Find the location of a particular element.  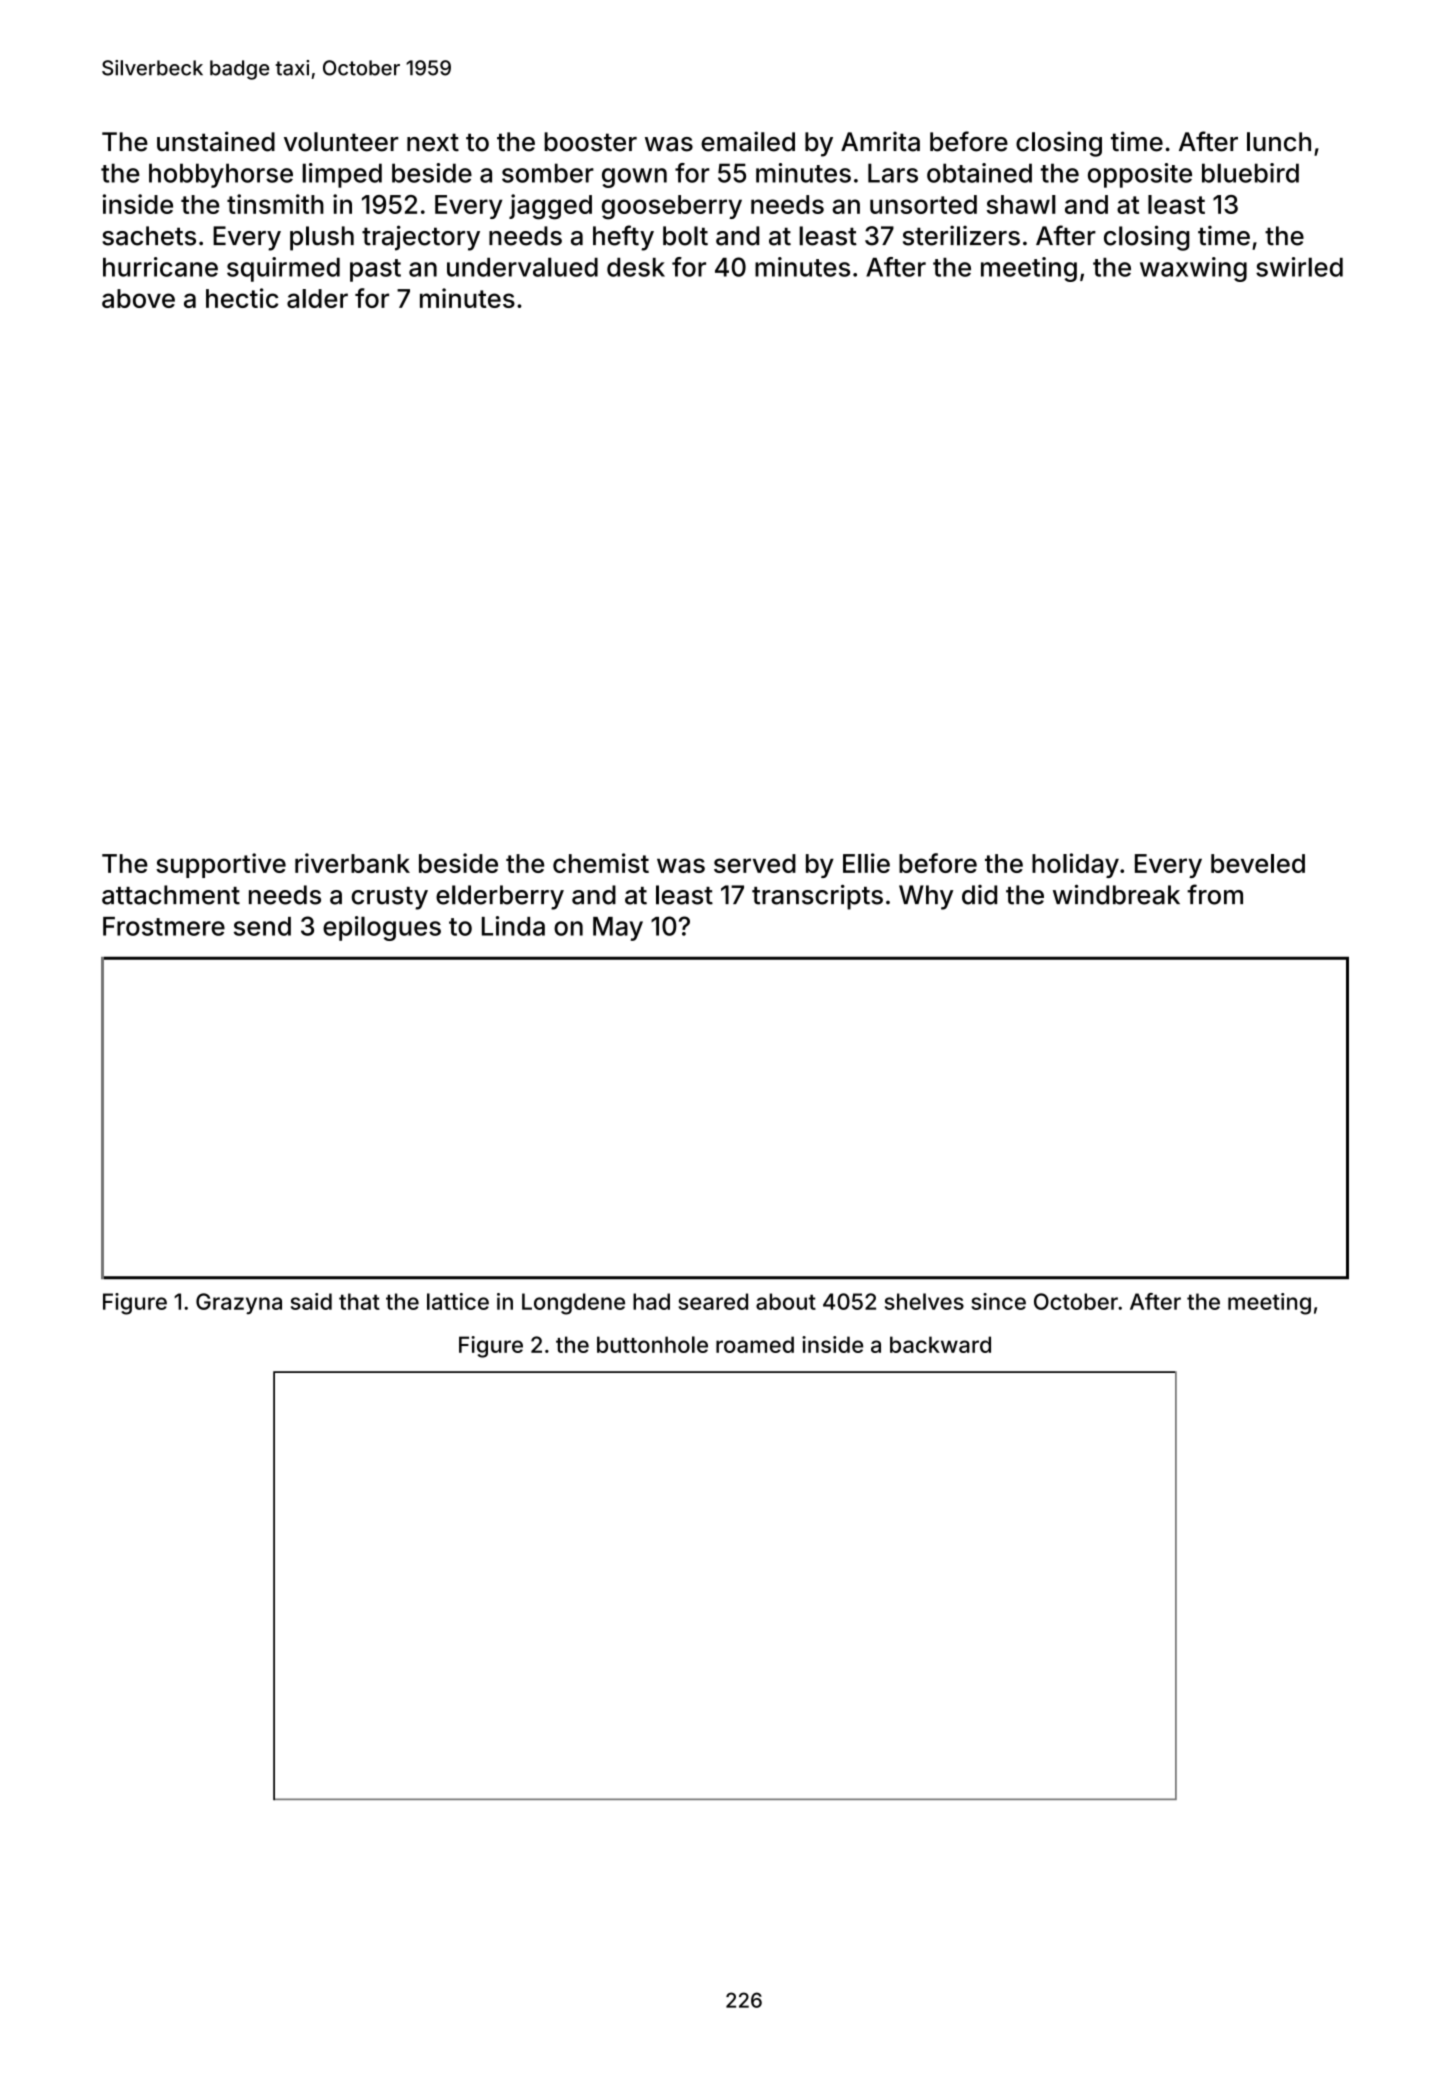

opposite is located at coordinates (1140, 175).
